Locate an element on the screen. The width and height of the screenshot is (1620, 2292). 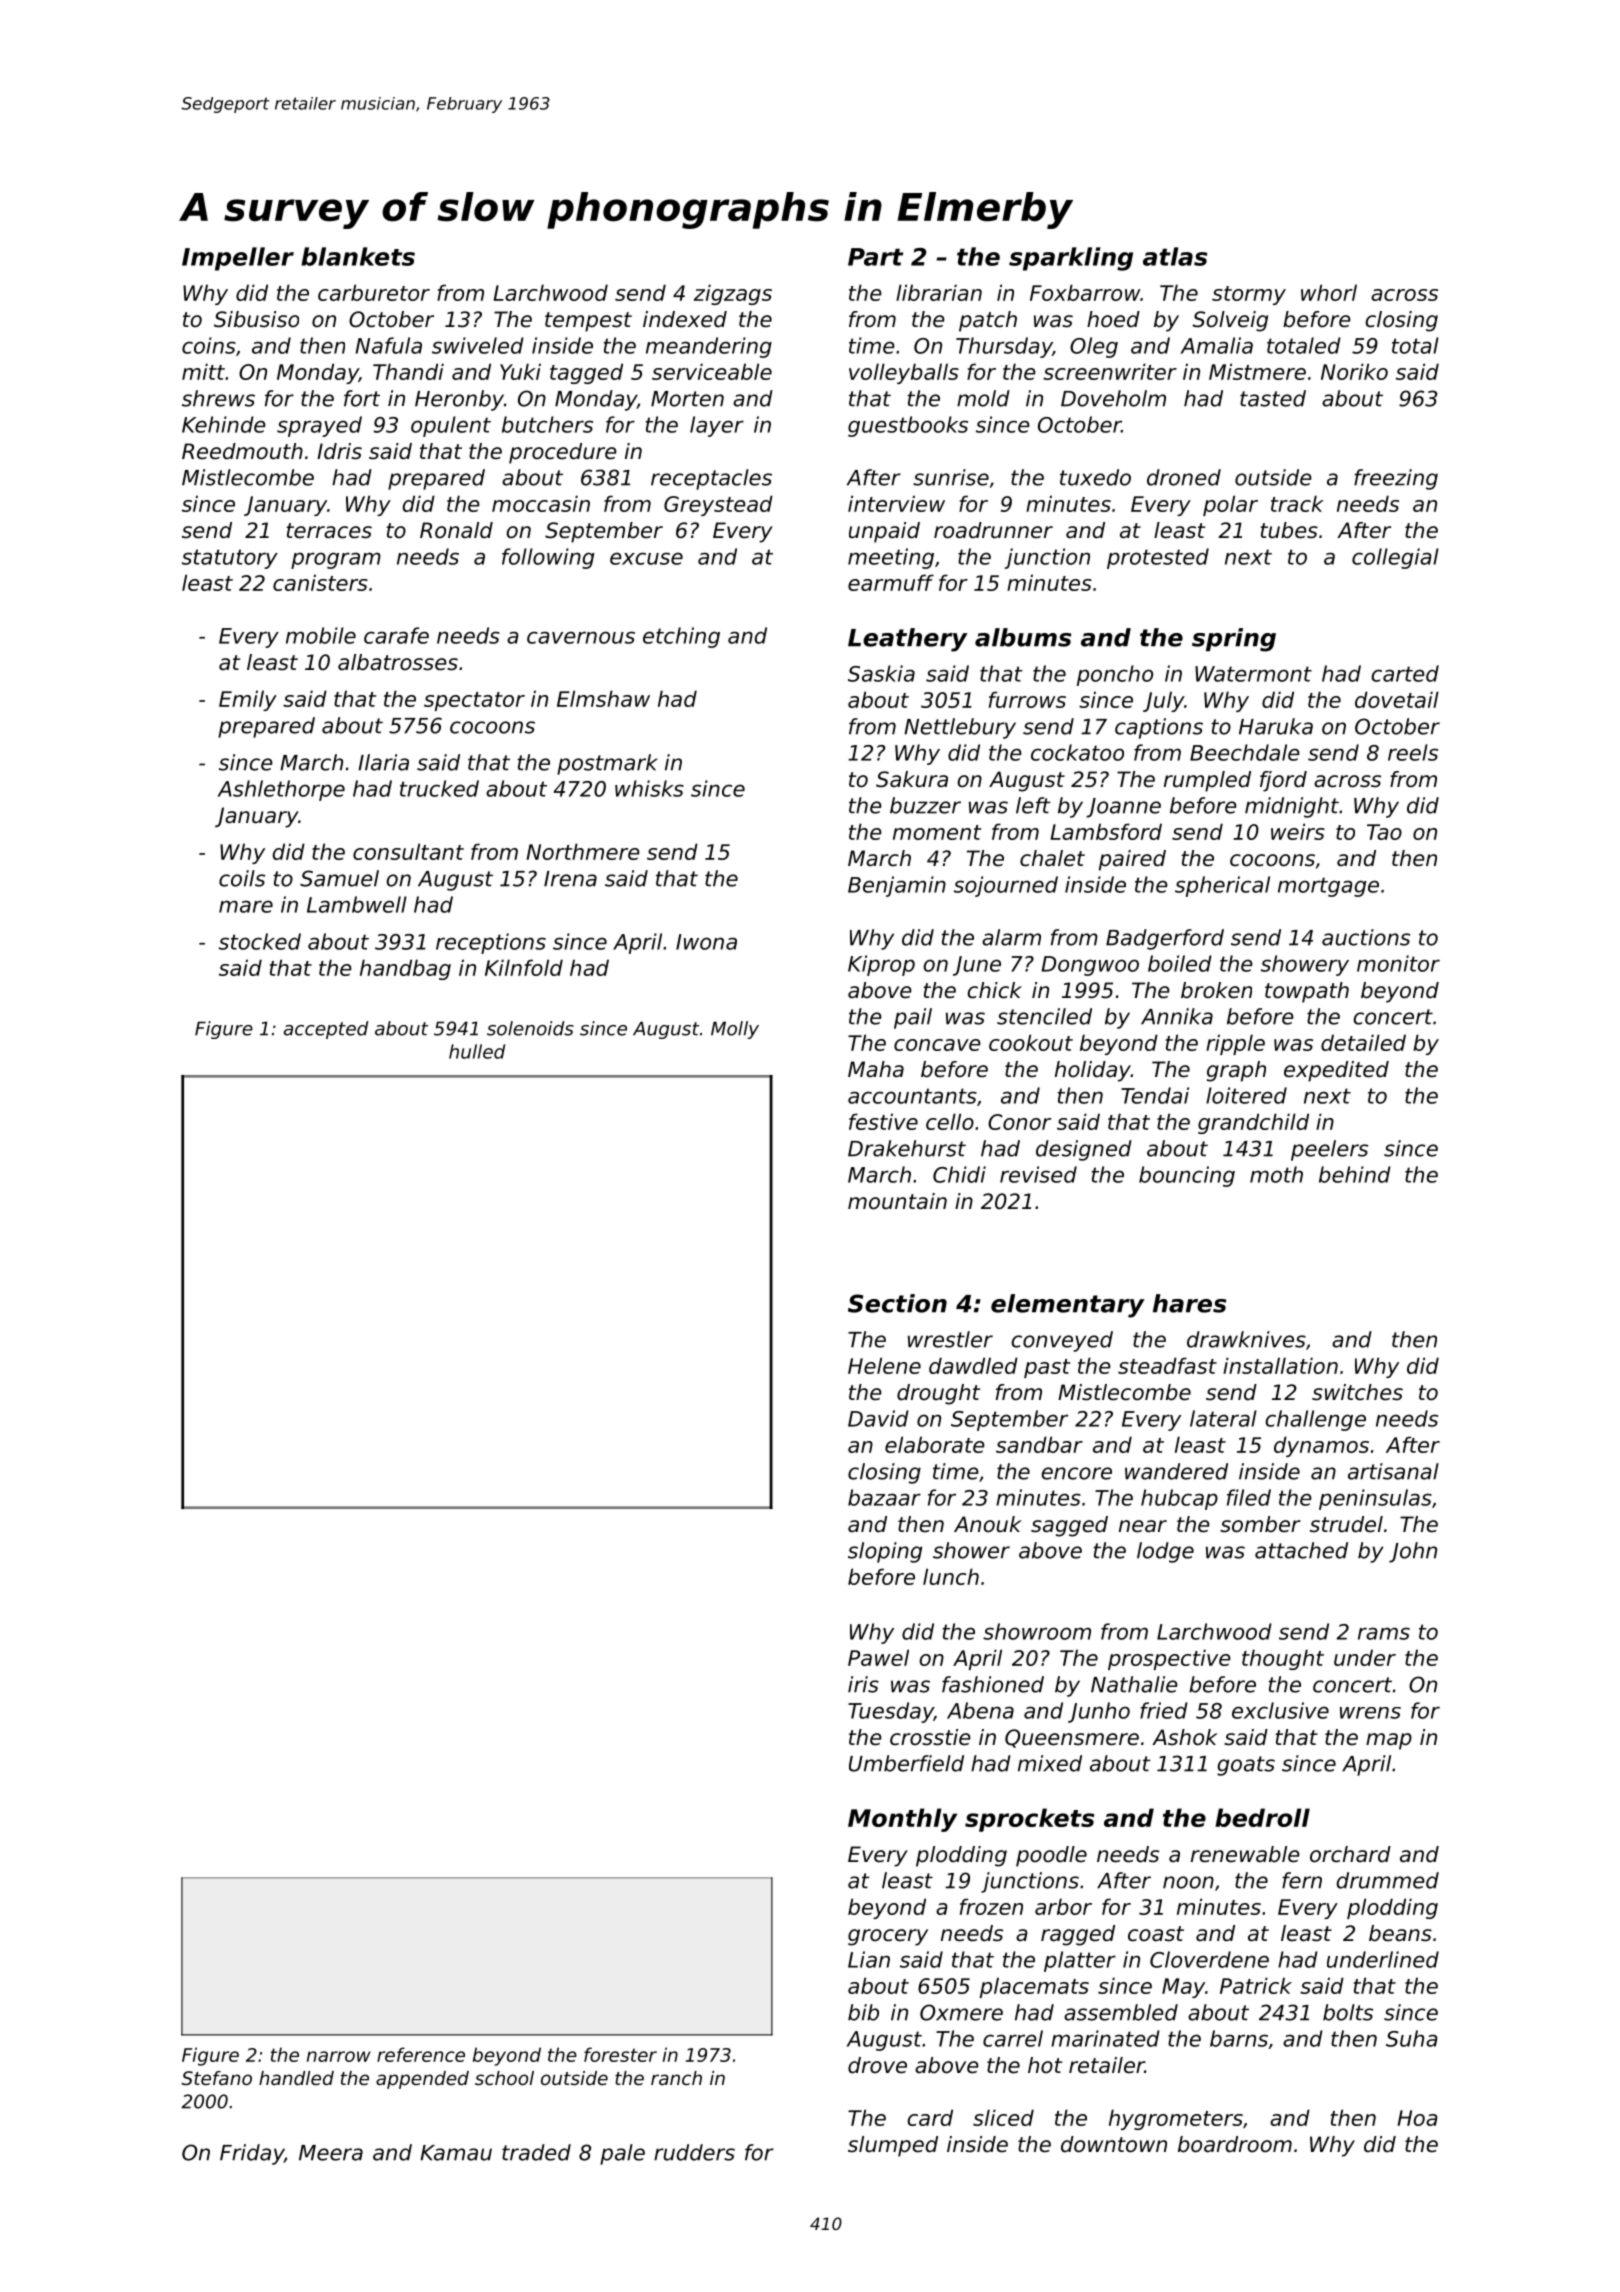
protested is located at coordinates (1158, 558).
